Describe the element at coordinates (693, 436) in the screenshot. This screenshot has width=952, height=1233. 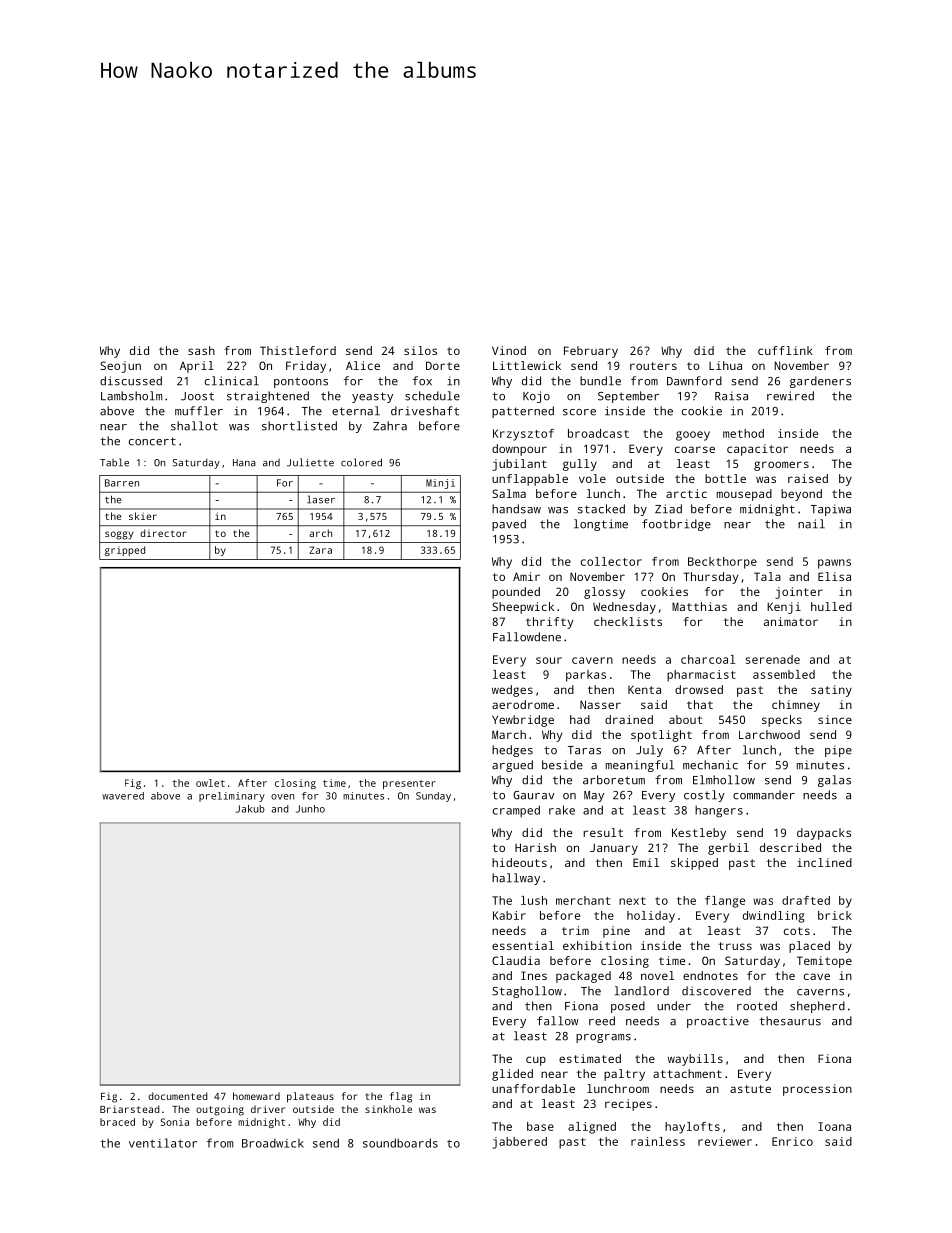
I see `gooey` at that location.
